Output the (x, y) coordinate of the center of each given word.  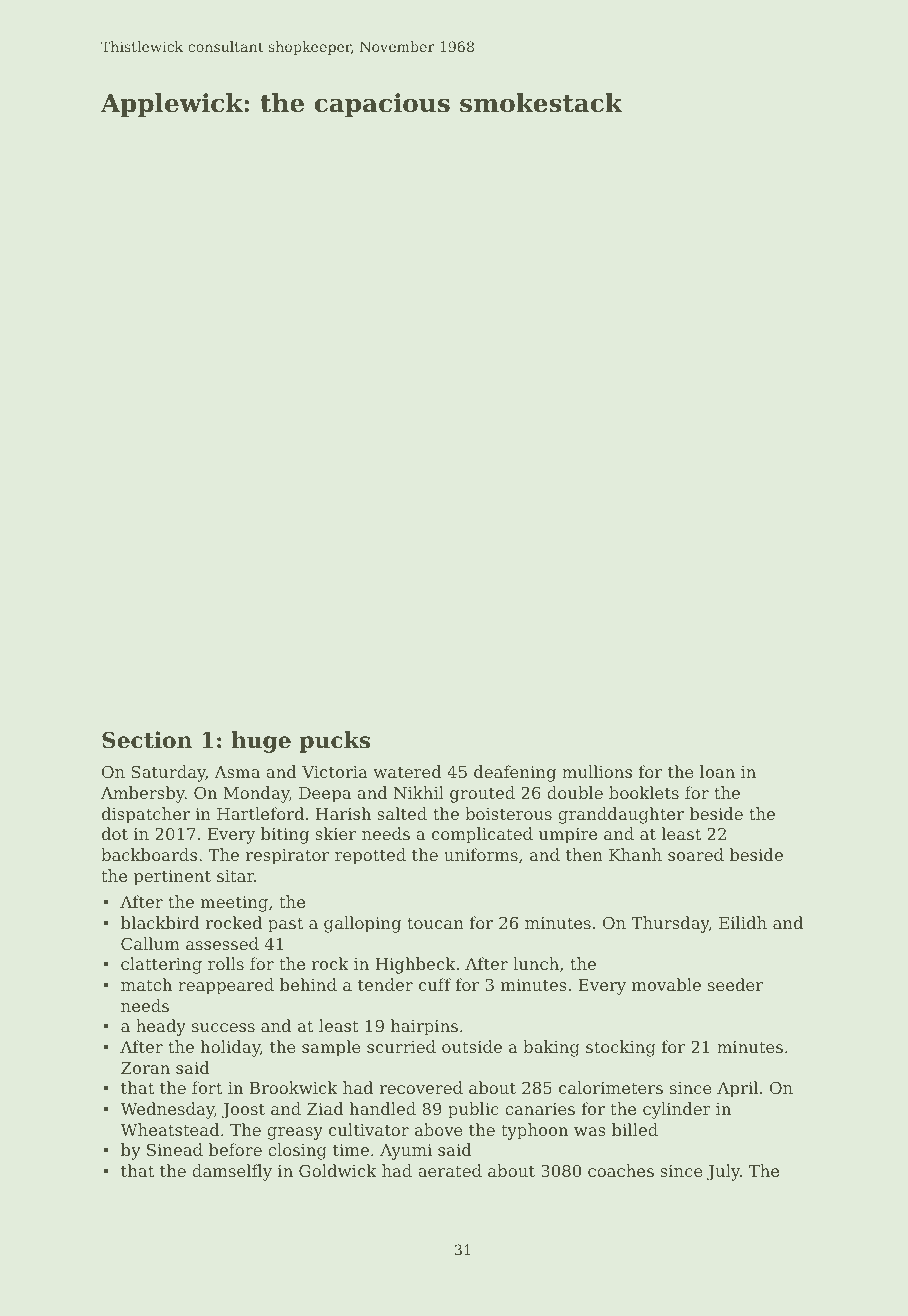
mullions (597, 771)
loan (717, 771)
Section (147, 740)
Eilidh (743, 922)
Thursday (670, 924)
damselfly (232, 1172)
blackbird (160, 922)
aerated (450, 1170)
